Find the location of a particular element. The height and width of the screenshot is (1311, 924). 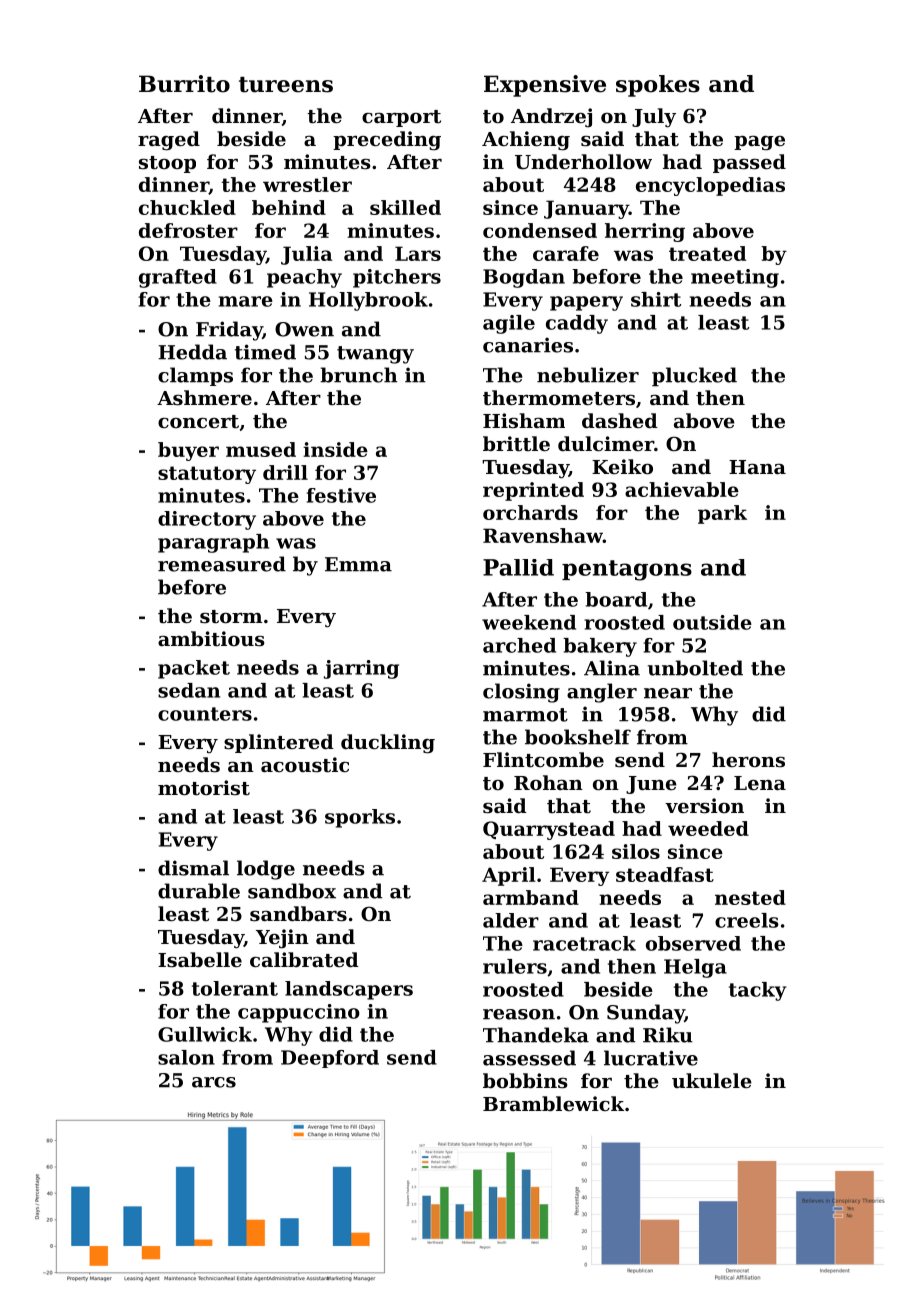

shirt is located at coordinates (656, 299).
